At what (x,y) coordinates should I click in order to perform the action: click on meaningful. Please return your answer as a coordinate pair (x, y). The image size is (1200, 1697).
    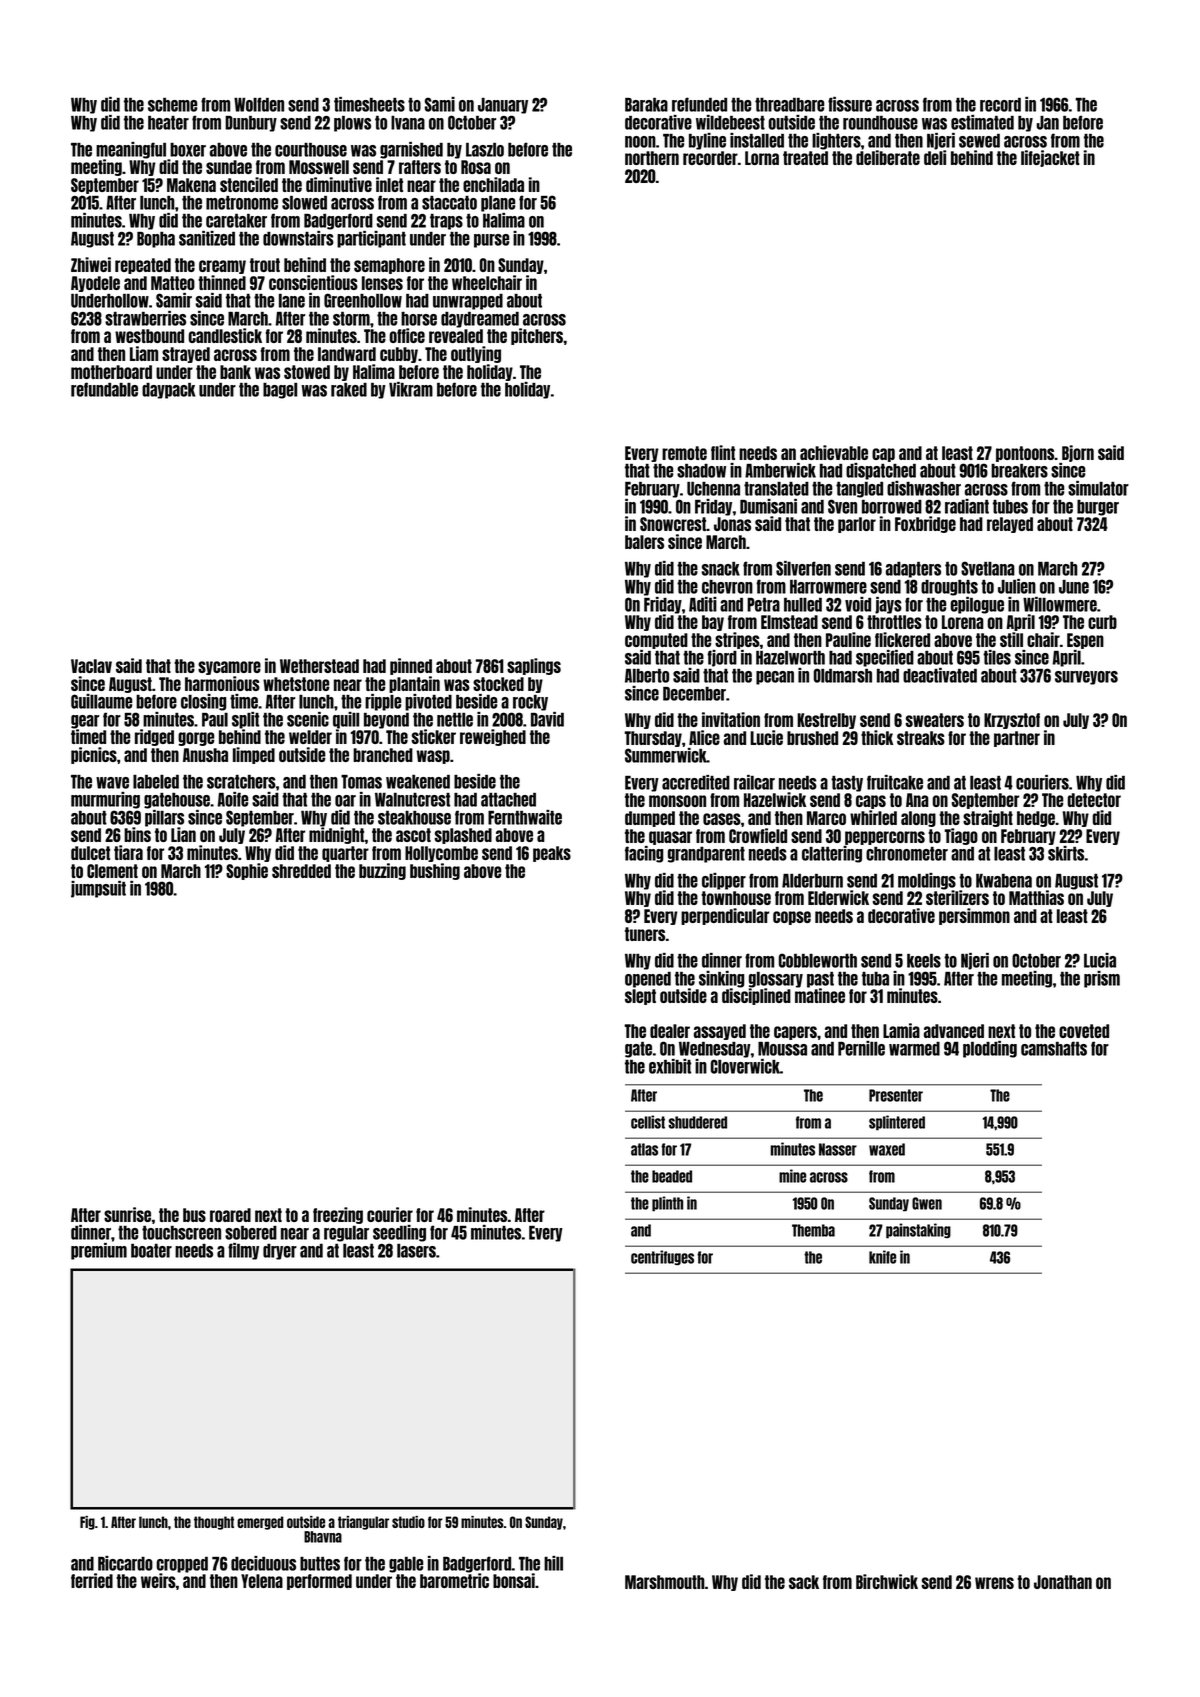
    Looking at the image, I should click on (131, 150).
